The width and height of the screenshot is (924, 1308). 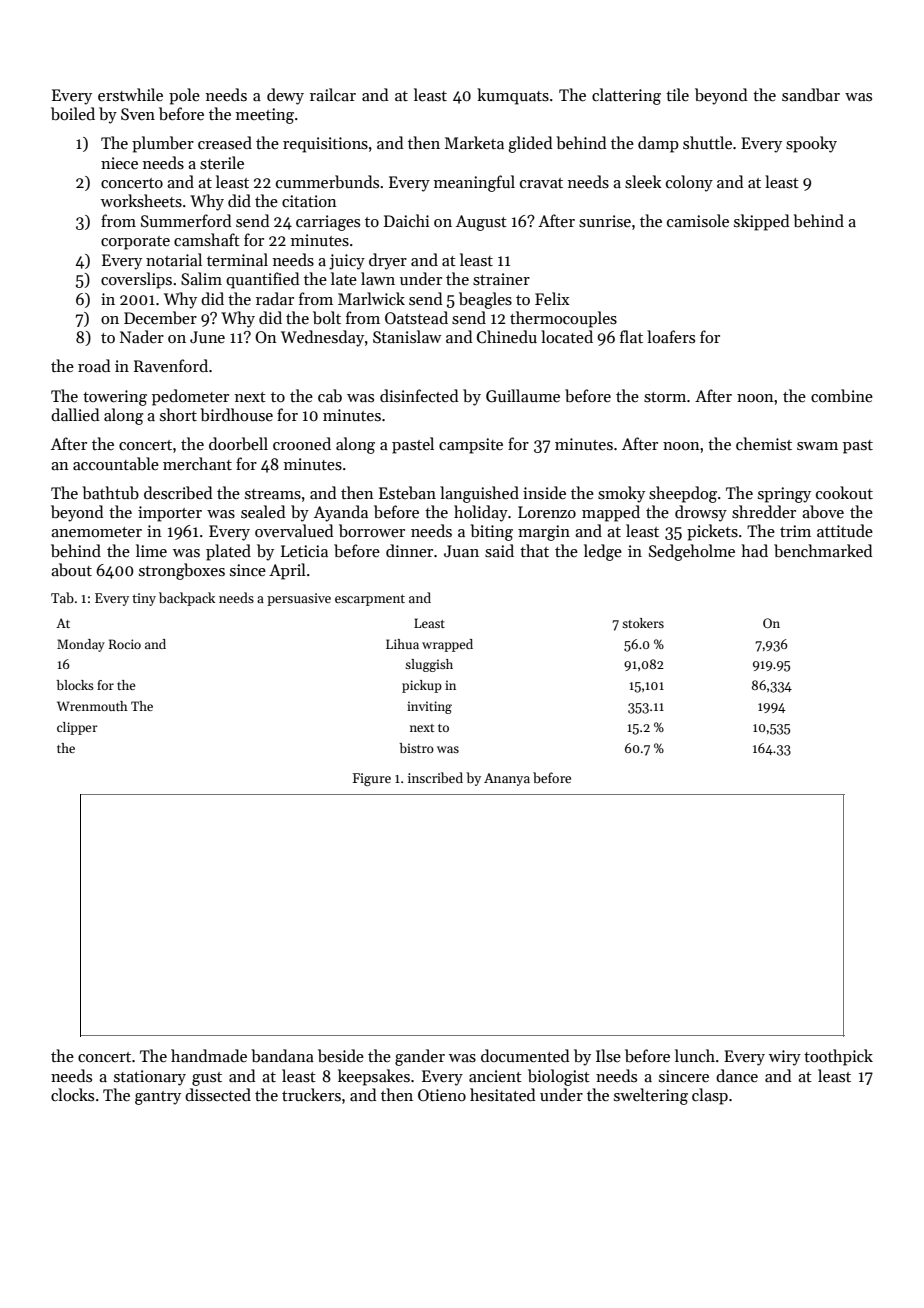 What do you see at coordinates (422, 686) in the screenshot?
I see `pickup` at bounding box center [422, 686].
